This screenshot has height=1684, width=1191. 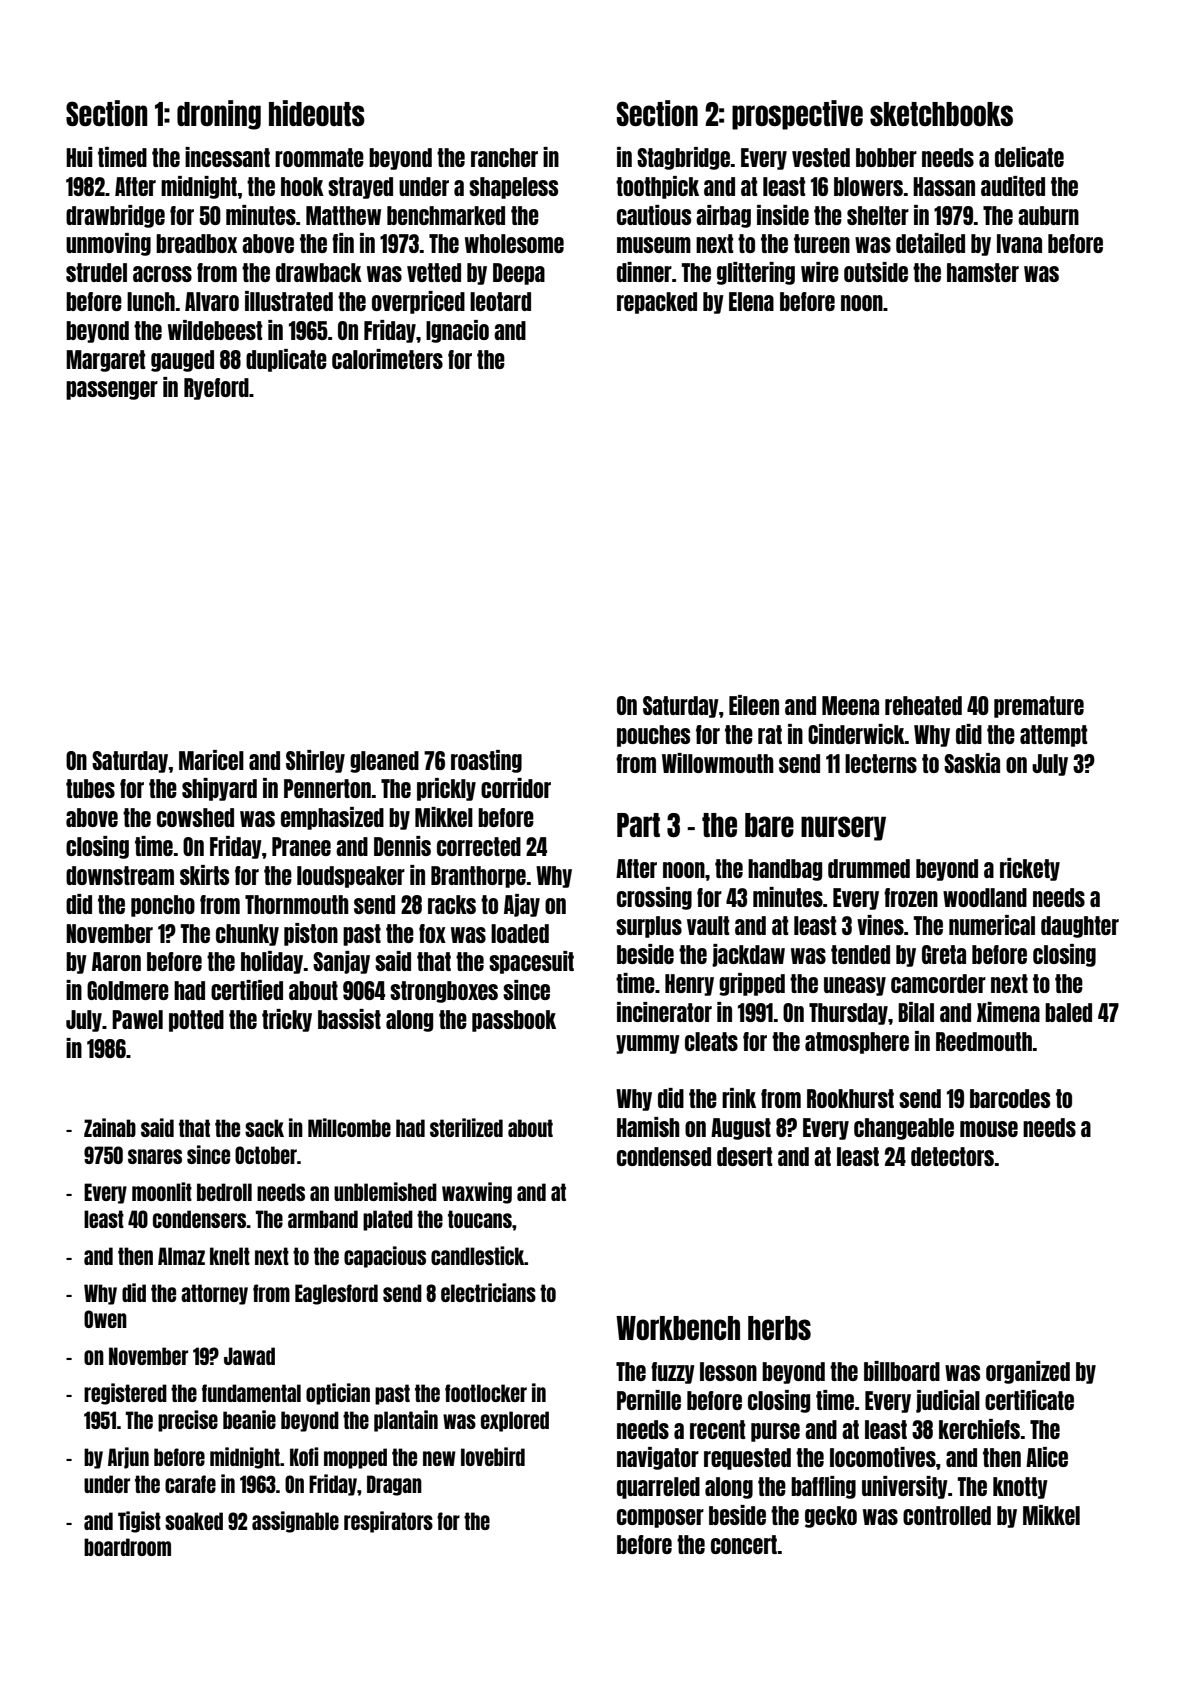 What do you see at coordinates (856, 734) in the screenshot?
I see `Cinderwick` at bounding box center [856, 734].
